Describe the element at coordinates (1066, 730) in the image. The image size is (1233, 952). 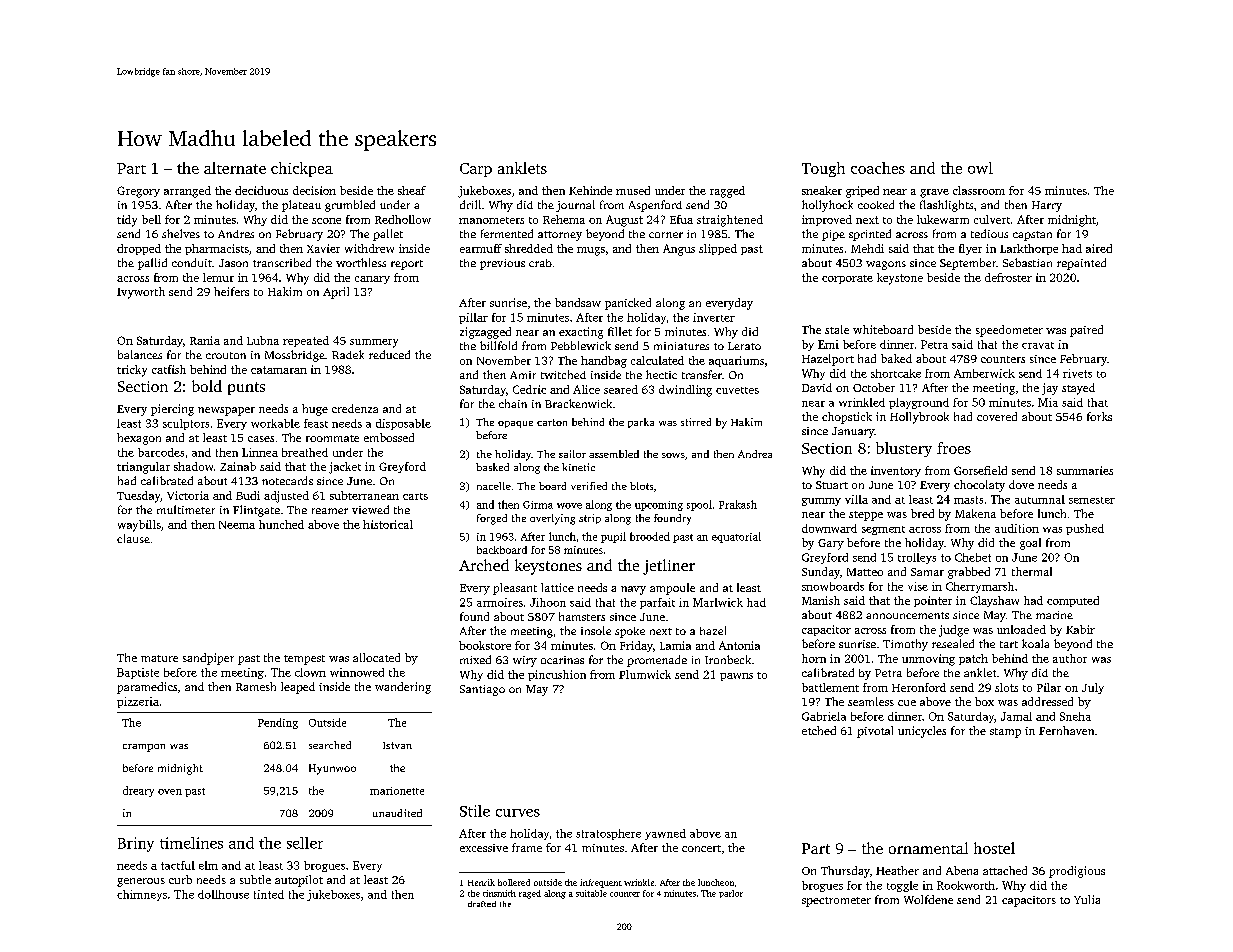
I see `Fernhaven` at that location.
